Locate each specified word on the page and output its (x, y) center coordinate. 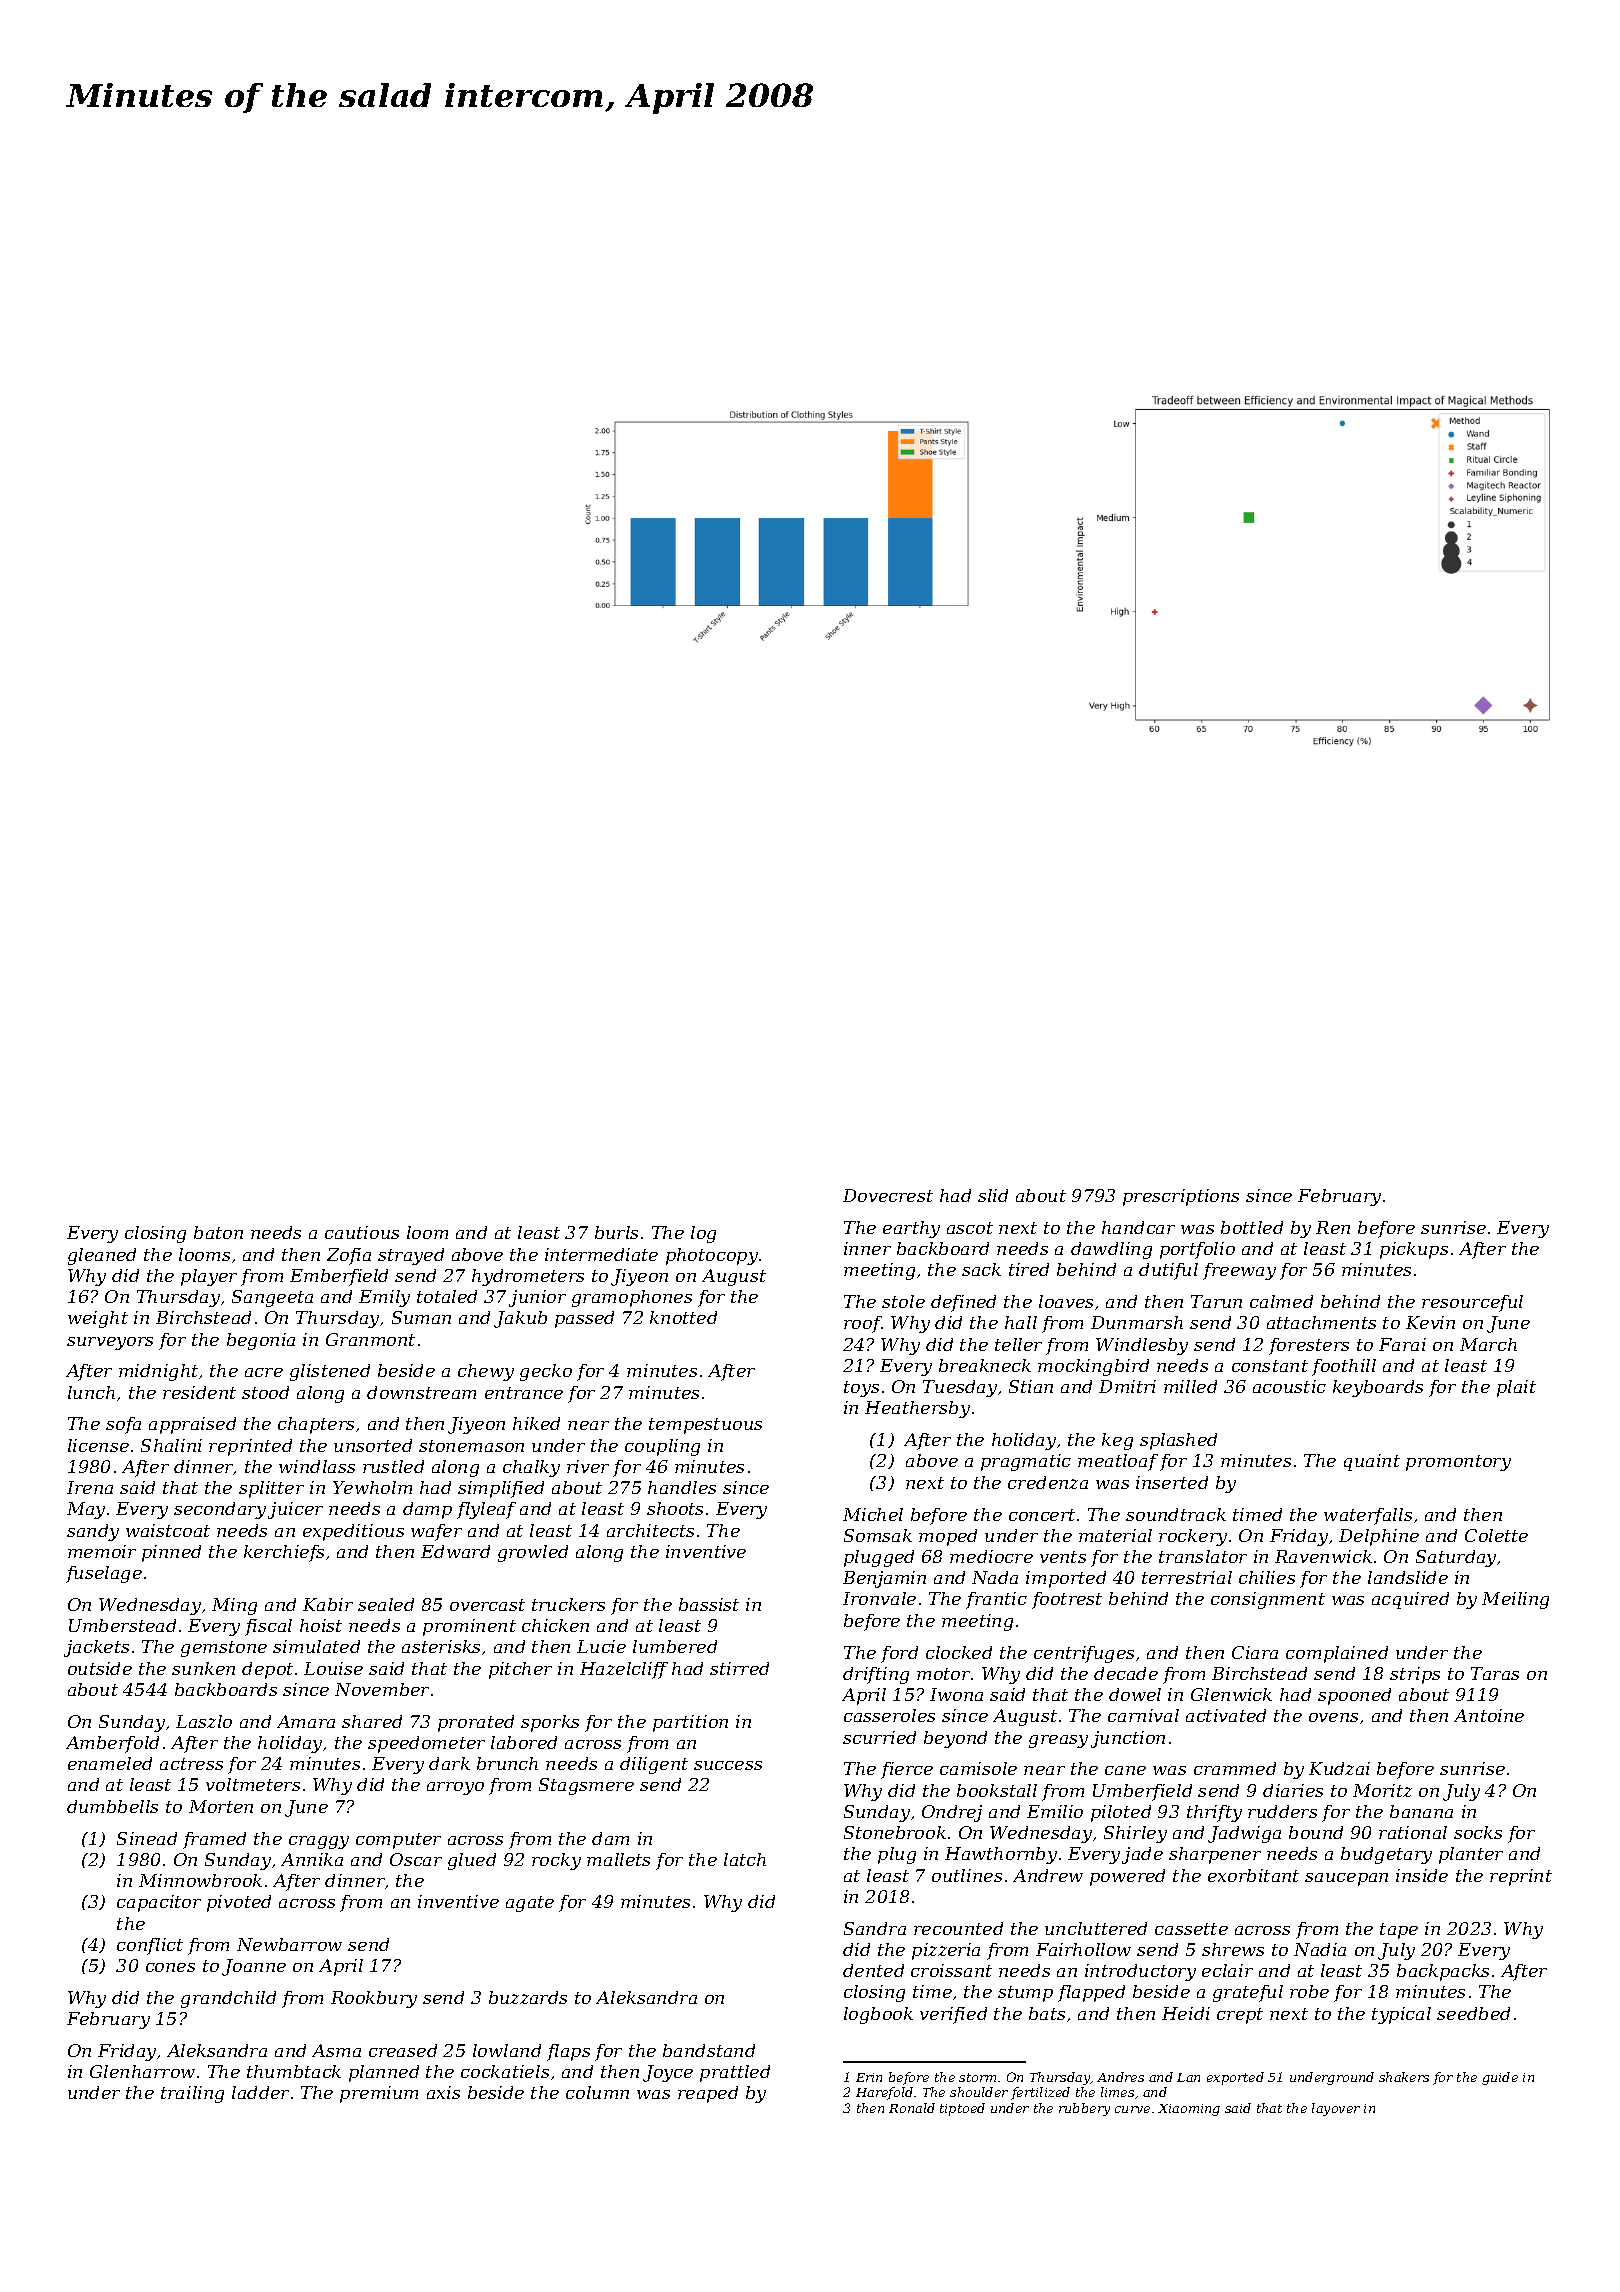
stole (903, 1301)
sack (981, 1269)
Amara (306, 1721)
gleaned (102, 1256)
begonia (261, 1341)
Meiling (1515, 1600)
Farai (1402, 1344)
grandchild (228, 1999)
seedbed (1473, 2013)
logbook (878, 2015)
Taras (1495, 1673)
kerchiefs (284, 1553)
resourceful (1472, 1303)
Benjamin (884, 1579)
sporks (550, 1723)
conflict (150, 1946)
